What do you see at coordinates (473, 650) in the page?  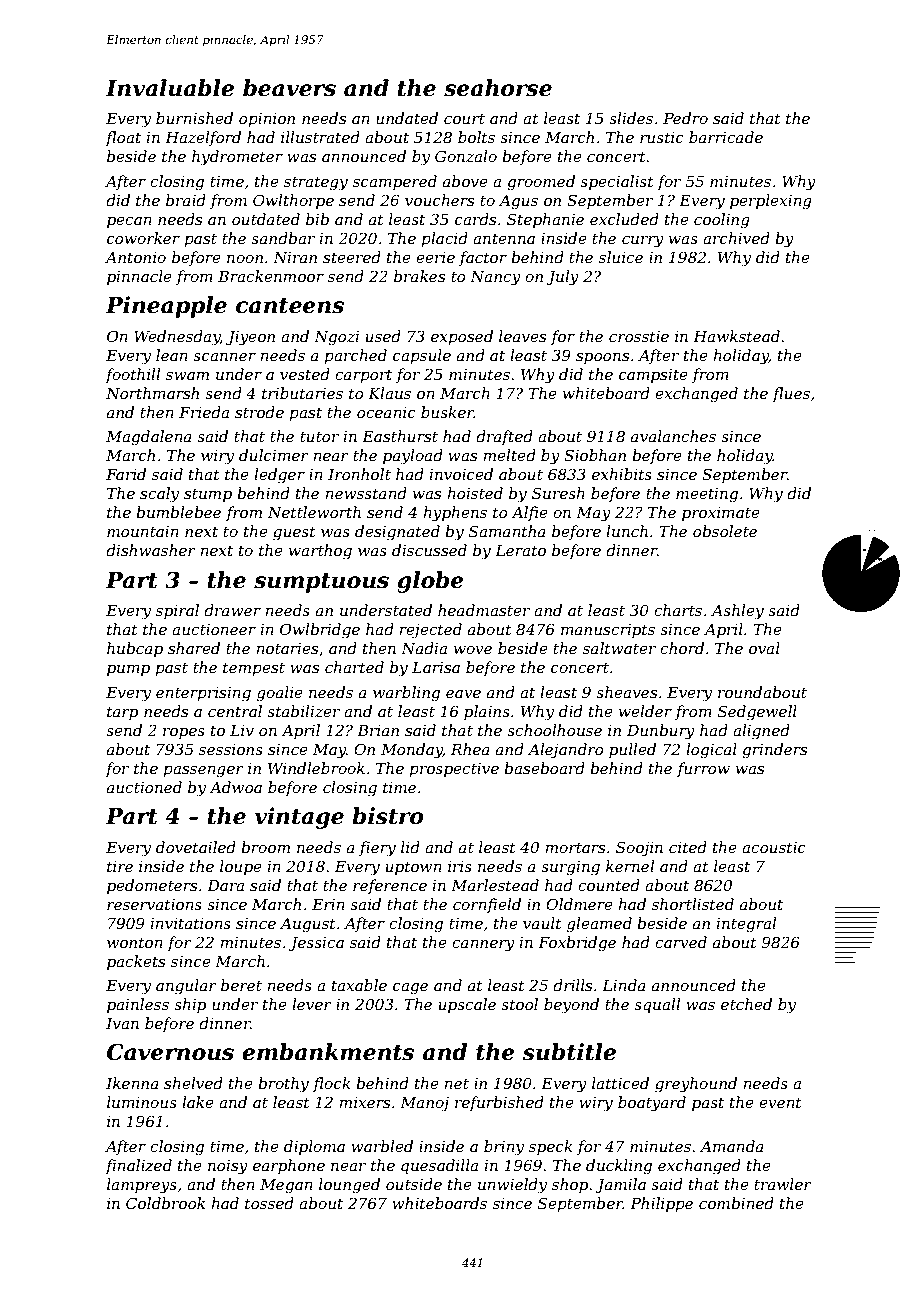 I see `wove` at bounding box center [473, 650].
